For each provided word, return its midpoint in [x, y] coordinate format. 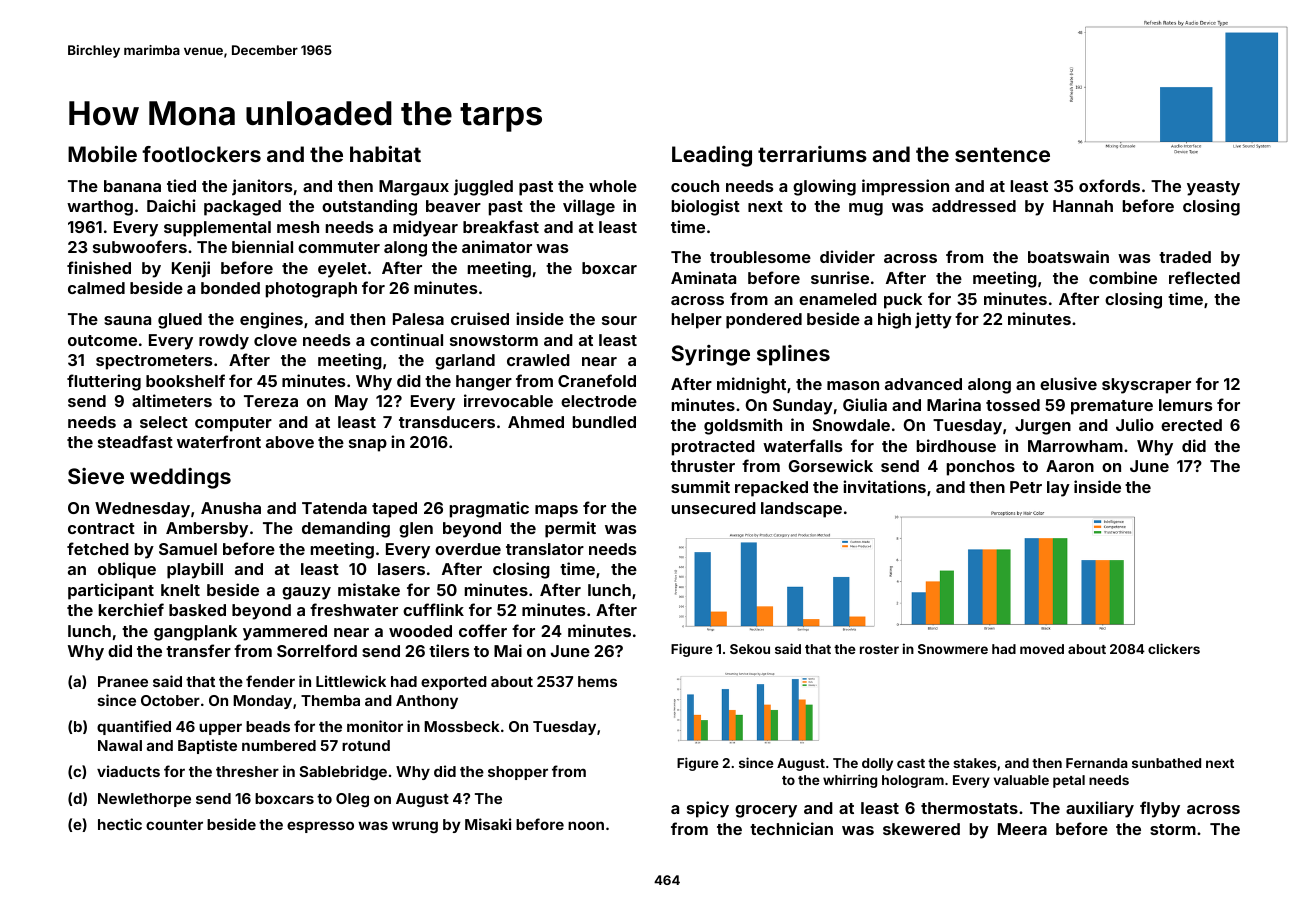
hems [597, 681]
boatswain [1068, 256]
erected [1191, 425]
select [164, 422]
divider [847, 256]
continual [406, 339]
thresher [247, 771]
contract [101, 528]
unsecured [714, 508]
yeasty [1213, 188]
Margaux [414, 188]
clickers [1174, 648]
